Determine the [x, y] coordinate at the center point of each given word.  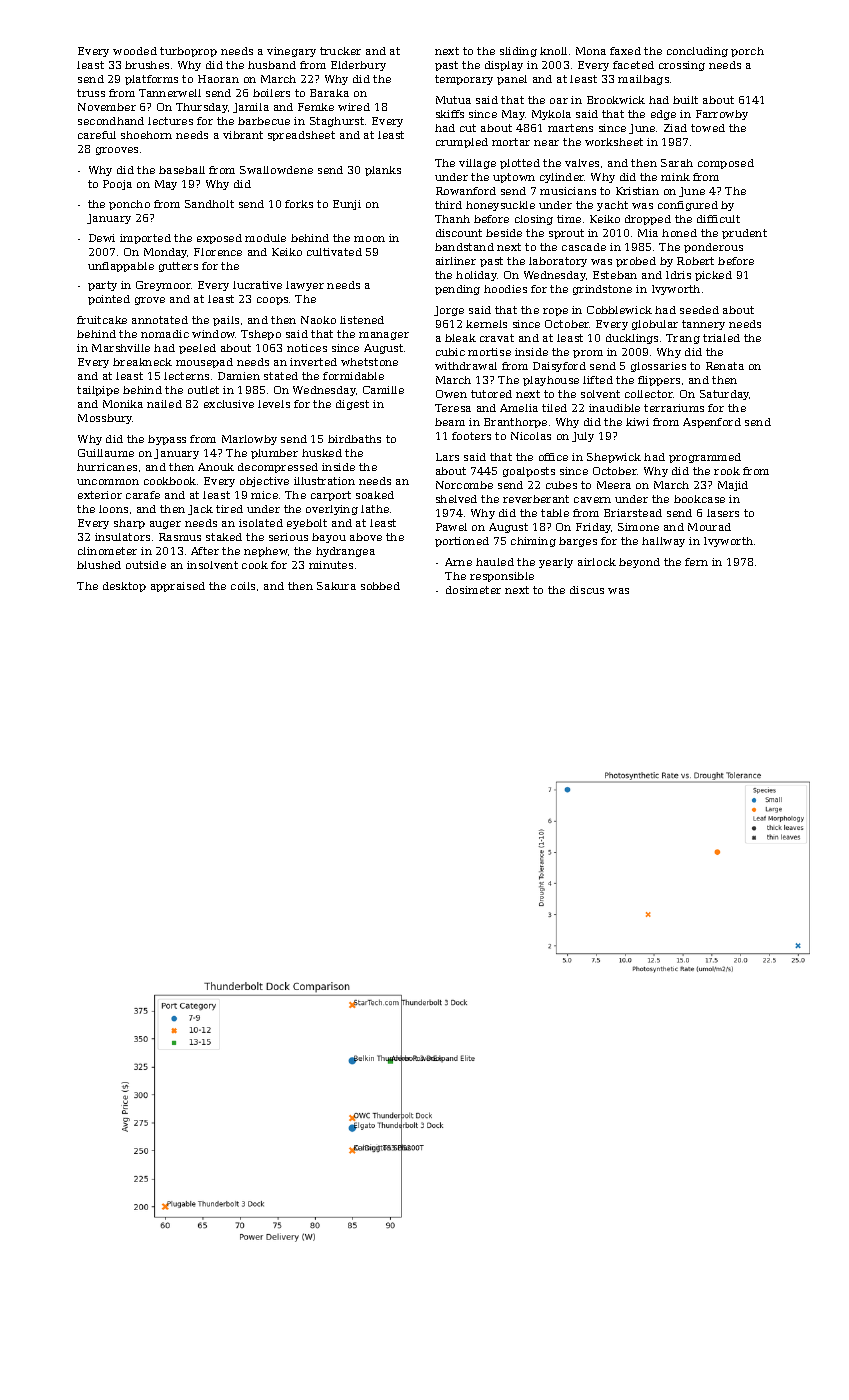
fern [696, 562]
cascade [584, 247]
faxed [625, 51]
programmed [705, 458]
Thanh [452, 219]
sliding [518, 52]
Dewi [102, 238]
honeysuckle [500, 206]
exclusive [229, 404]
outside [146, 565]
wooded [135, 51]
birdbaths [354, 439]
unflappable [121, 267]
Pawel [451, 527]
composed [726, 164]
